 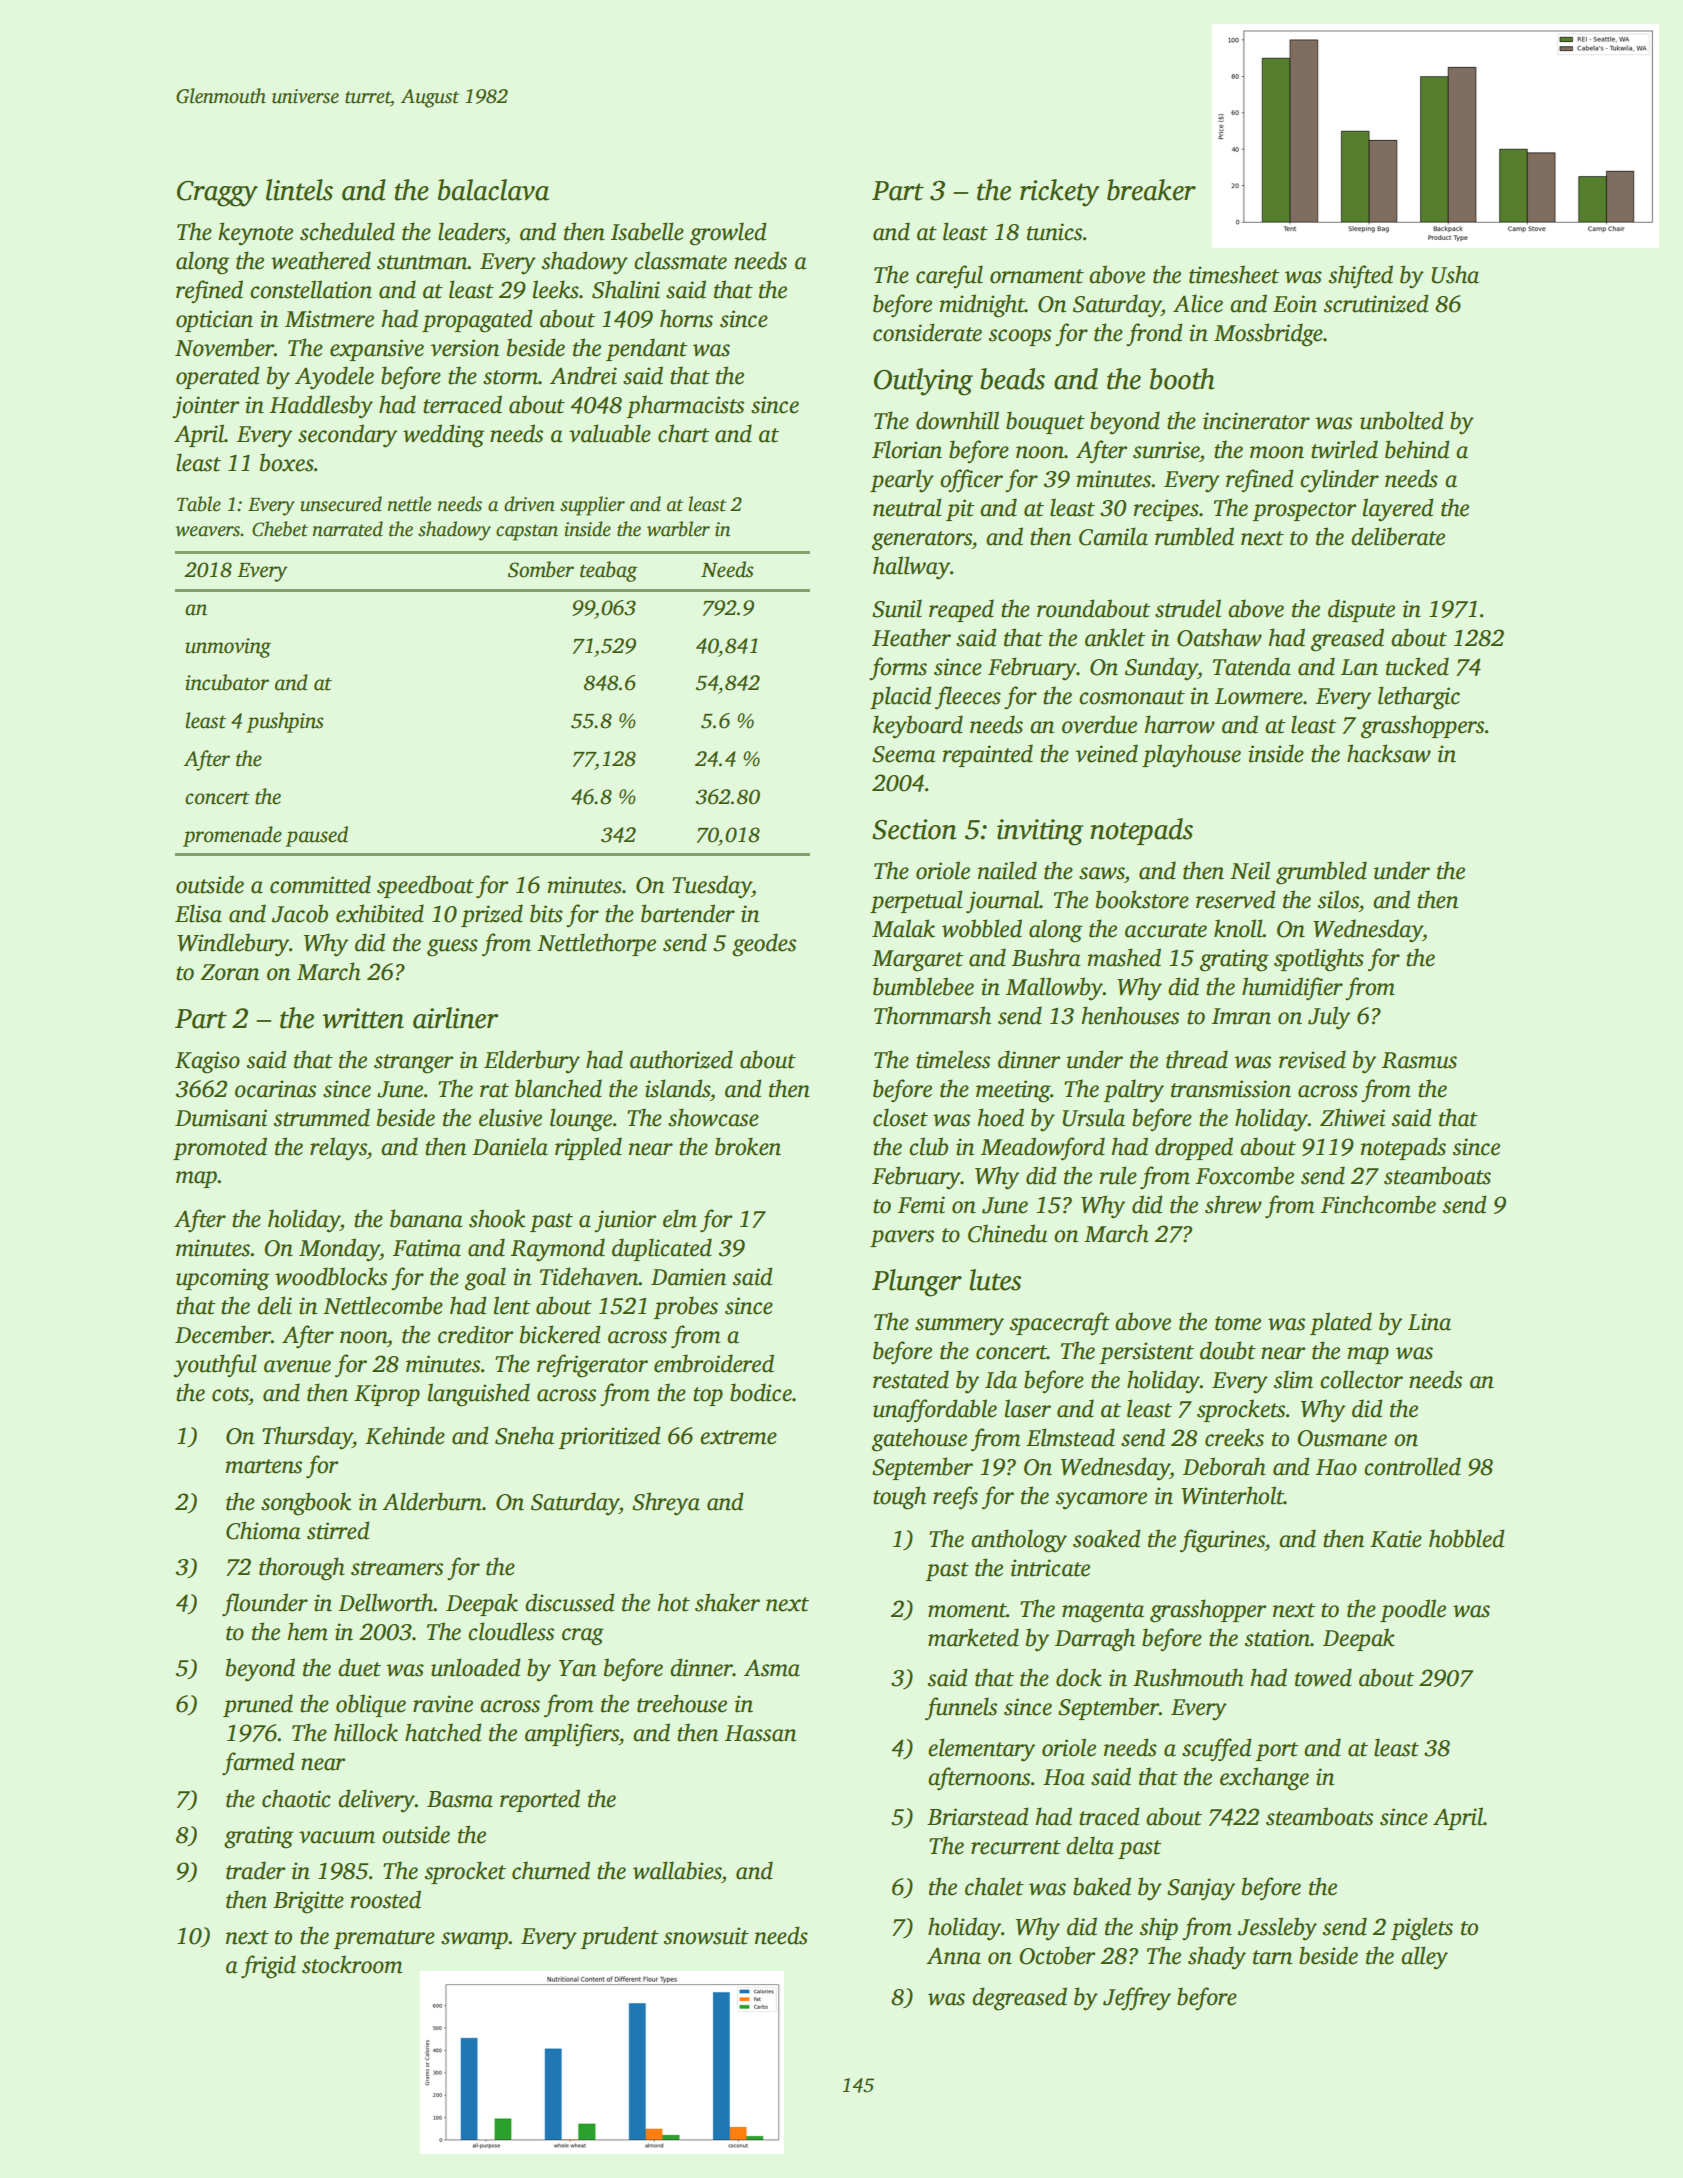 I want to click on Finchcombe, so click(x=1378, y=1204).
